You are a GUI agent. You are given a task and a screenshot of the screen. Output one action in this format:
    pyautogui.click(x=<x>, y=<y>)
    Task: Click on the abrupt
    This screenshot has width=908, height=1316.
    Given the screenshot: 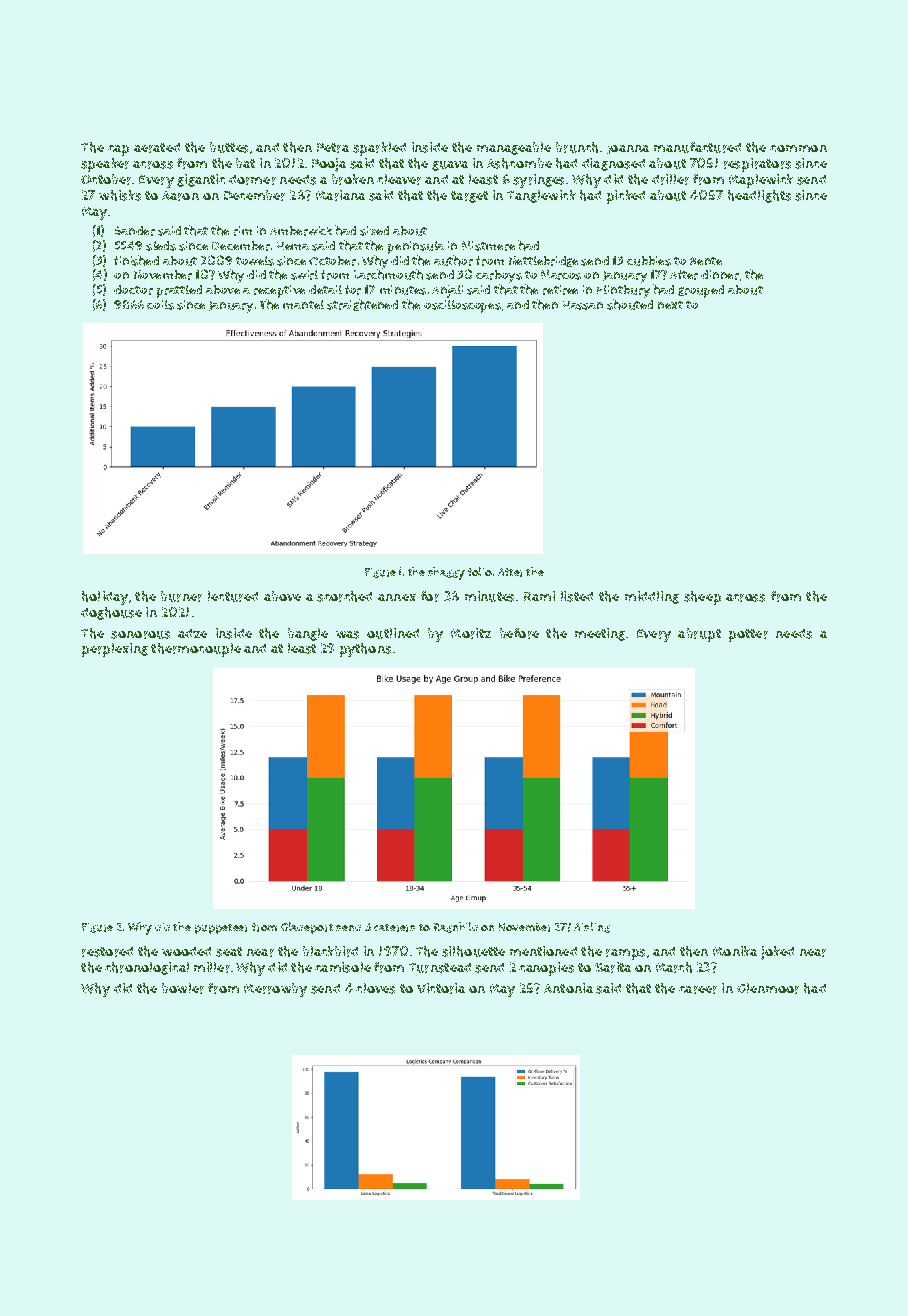 What is the action you would take?
    pyautogui.click(x=699, y=635)
